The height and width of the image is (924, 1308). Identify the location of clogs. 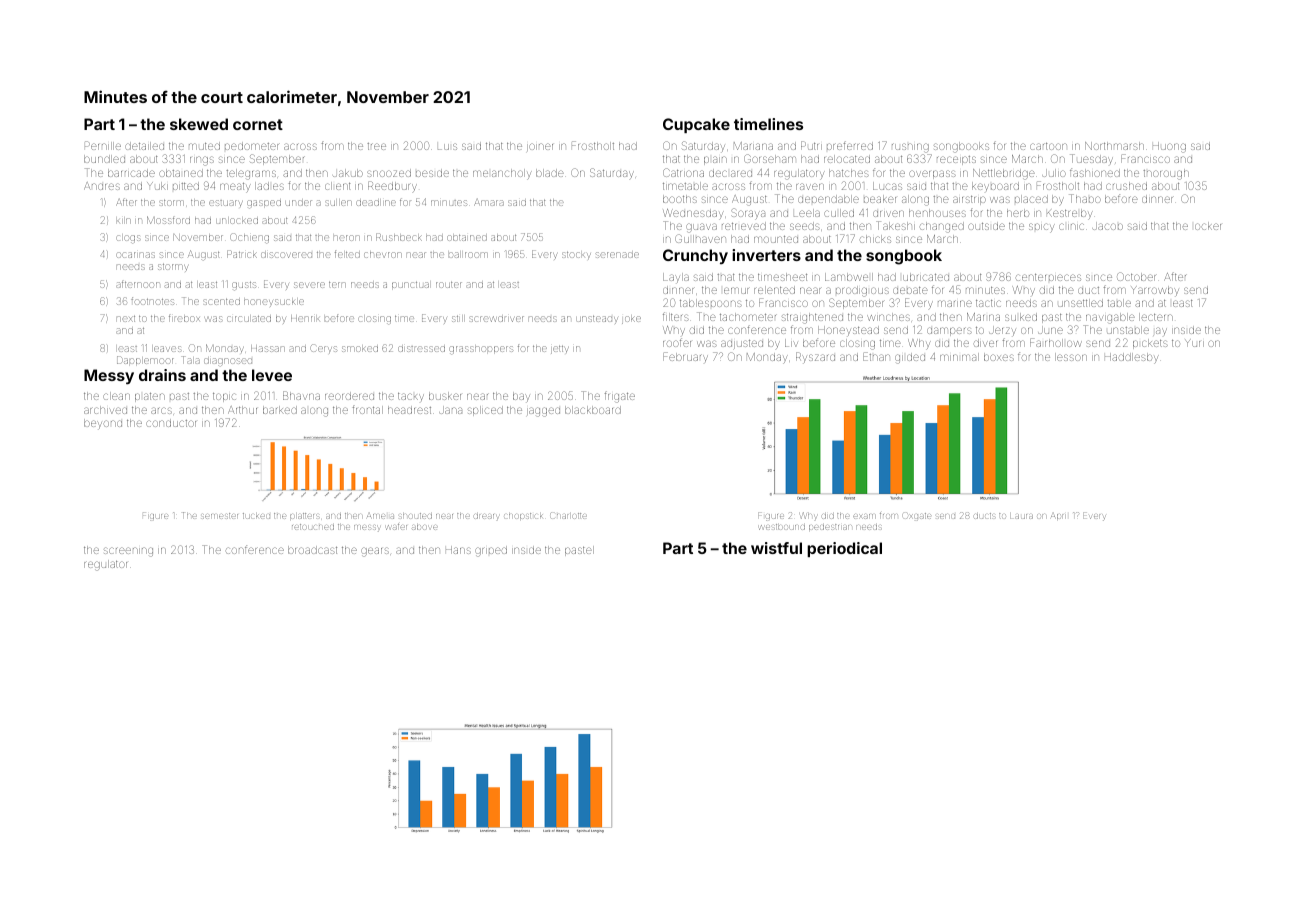
(128, 239).
